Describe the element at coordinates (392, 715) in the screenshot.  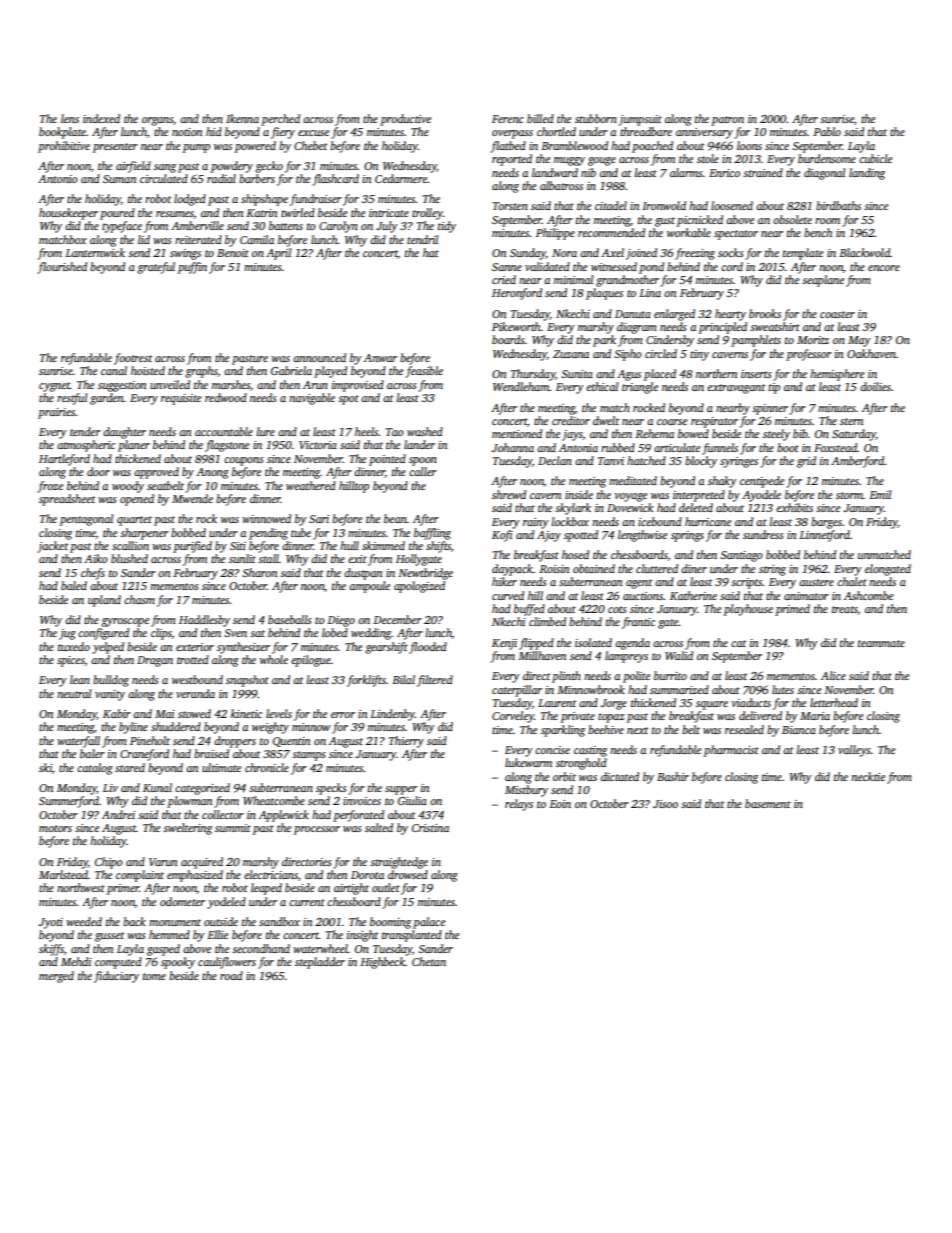
I see `Lindenby` at that location.
